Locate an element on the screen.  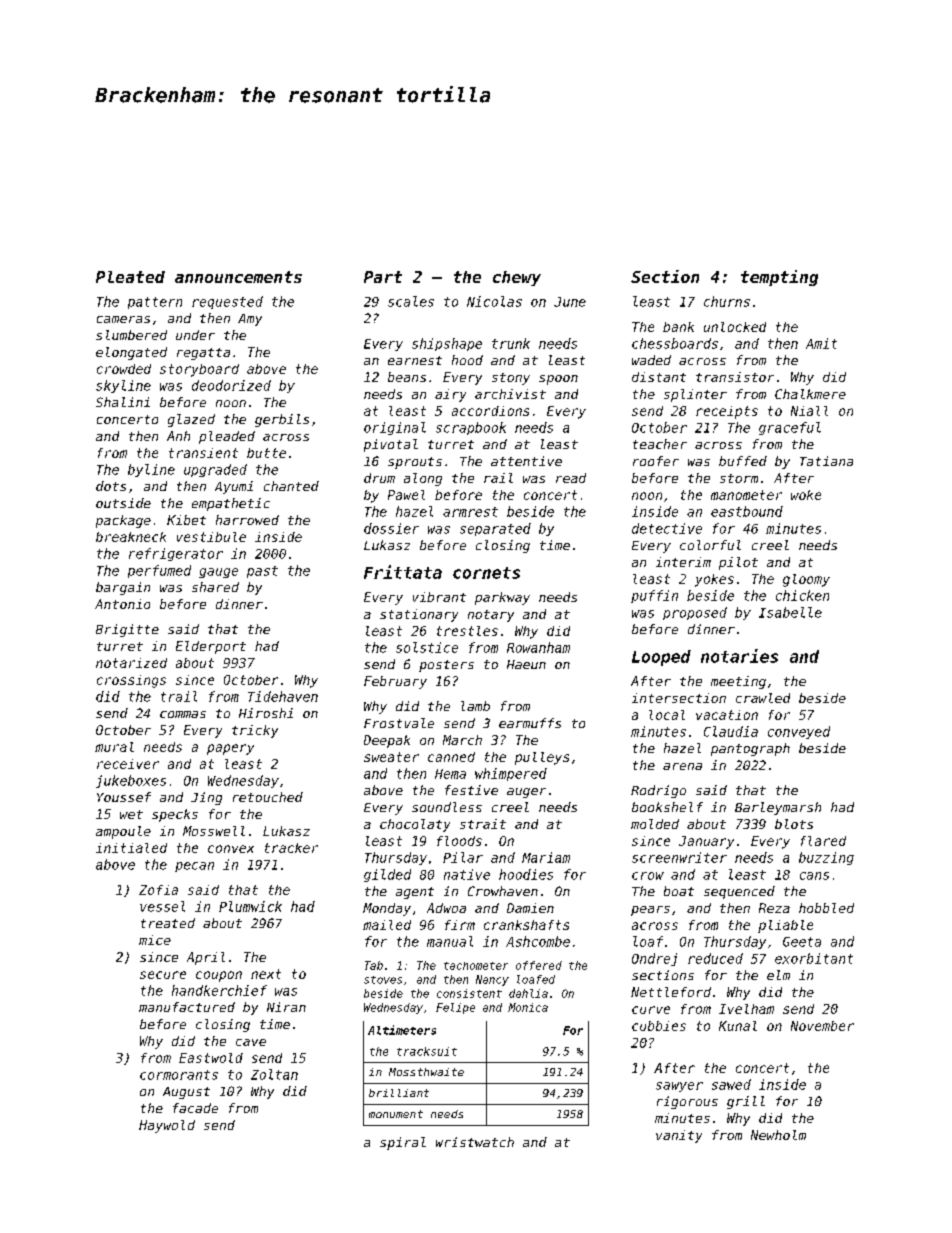
solstice is located at coordinates (427, 647).
